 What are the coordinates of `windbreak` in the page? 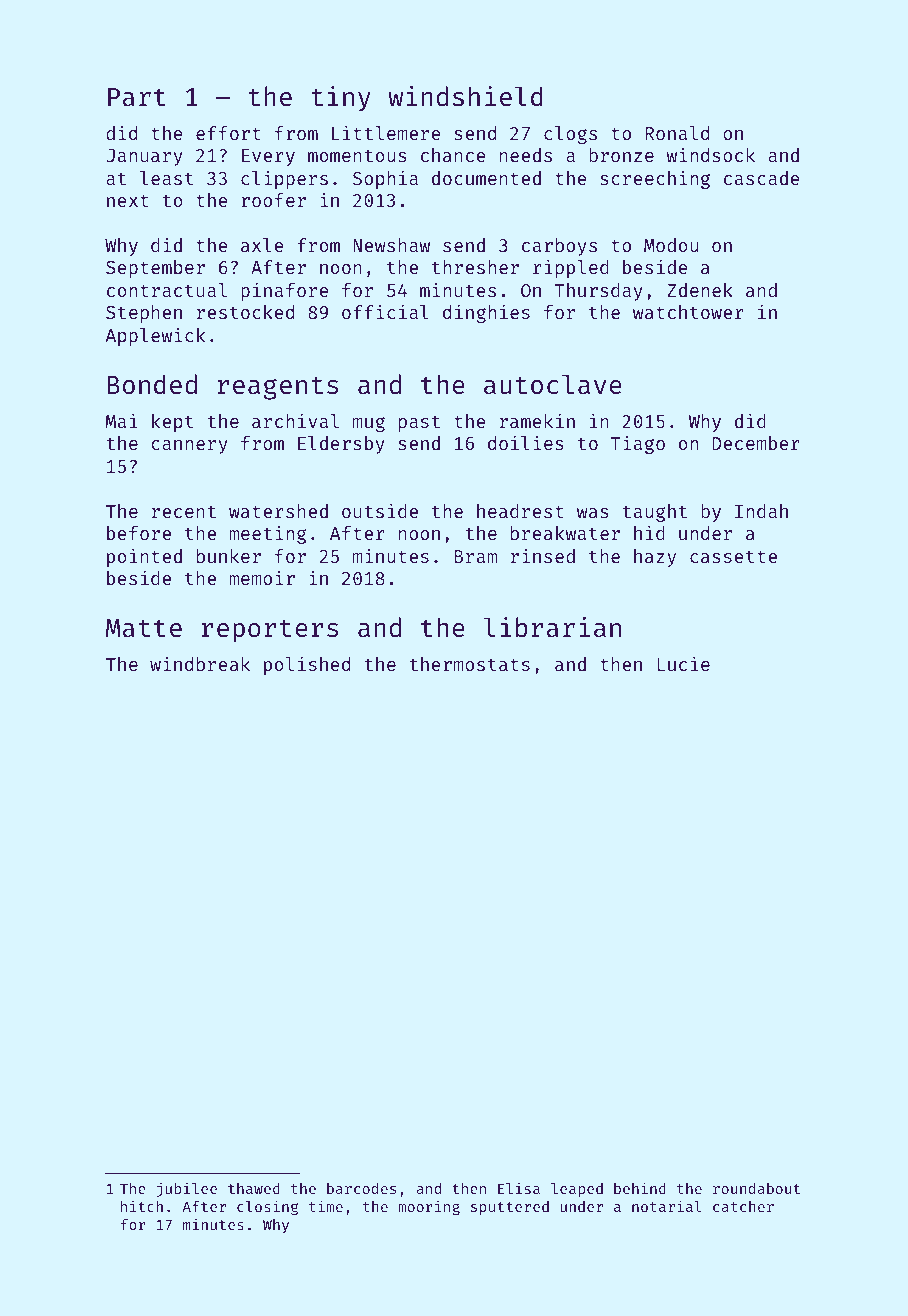 It's located at (200, 663).
